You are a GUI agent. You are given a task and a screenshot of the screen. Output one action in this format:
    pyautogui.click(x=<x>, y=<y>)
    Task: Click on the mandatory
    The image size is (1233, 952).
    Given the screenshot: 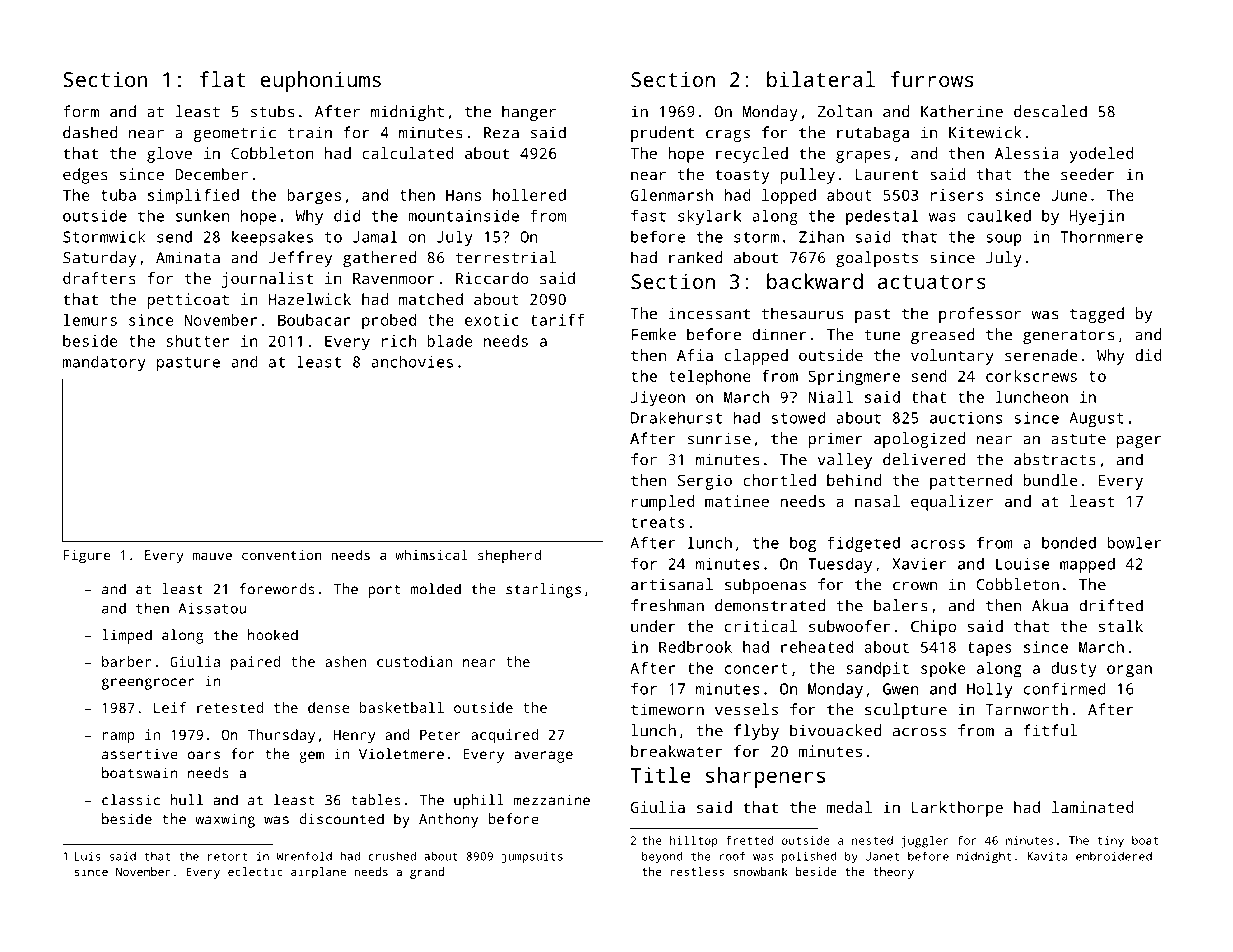 What is the action you would take?
    pyautogui.click(x=104, y=363)
